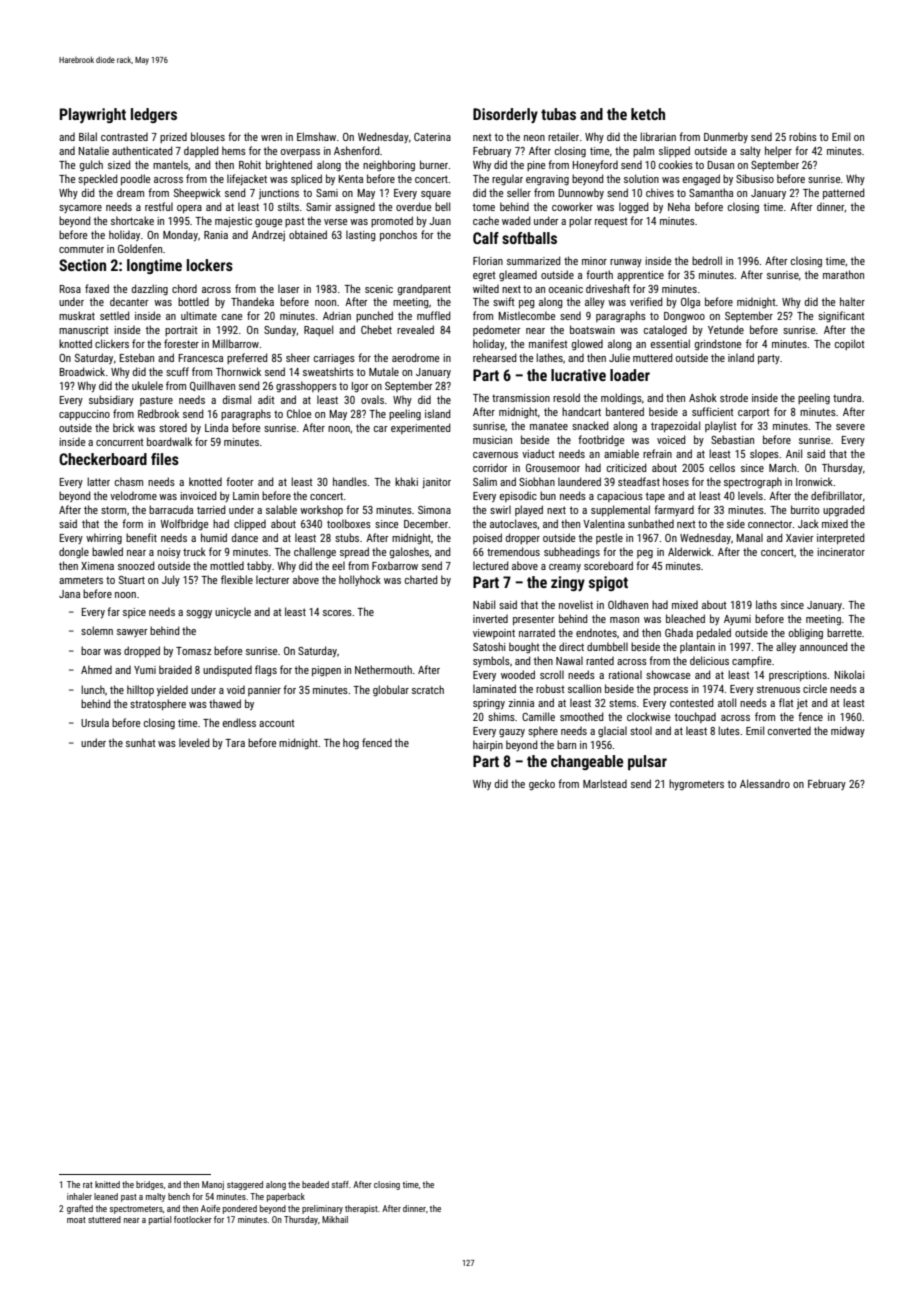 This screenshot has height=1308, width=924. Describe the element at coordinates (765, 783) in the screenshot. I see `Alessandro` at that location.
